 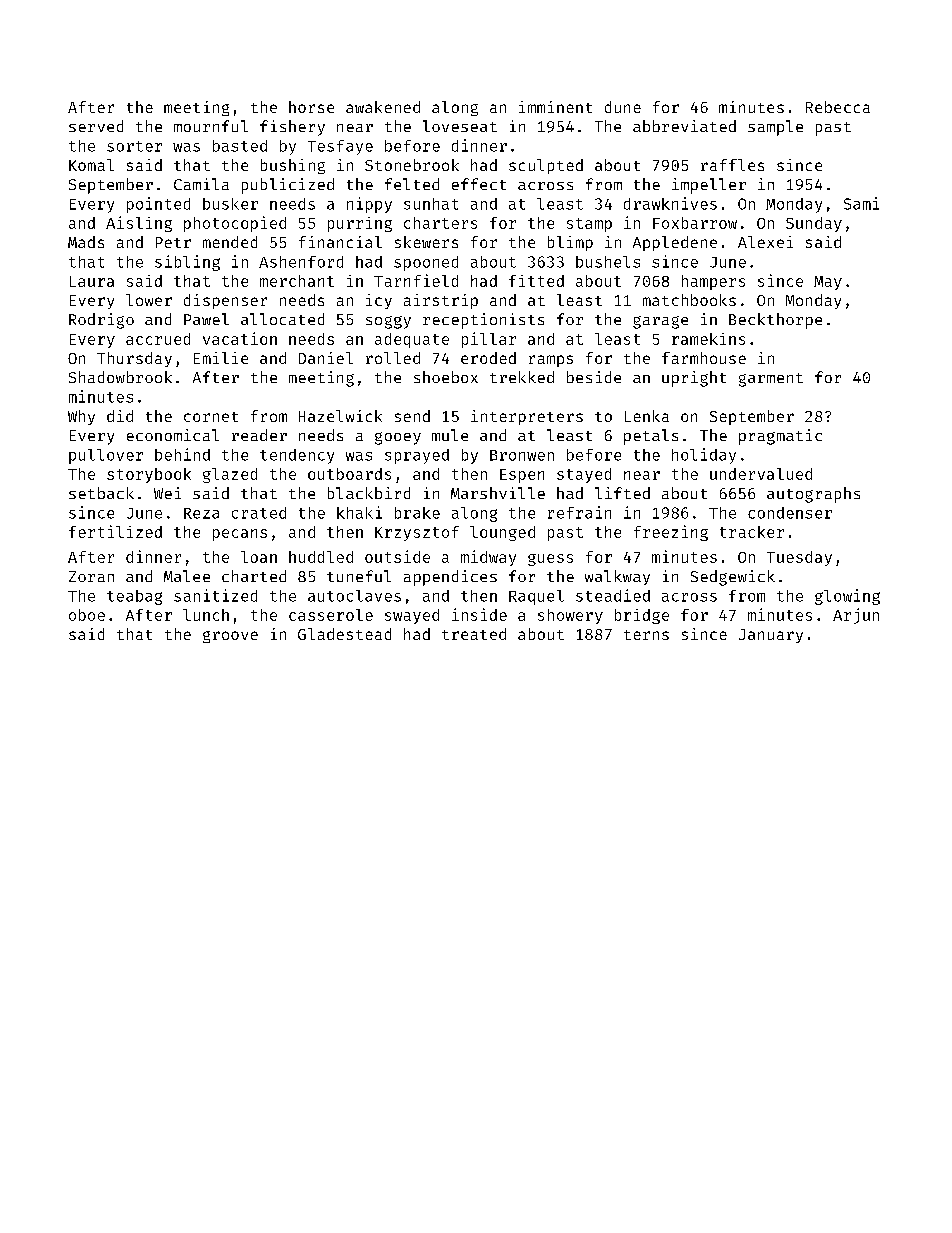 What do you see at coordinates (106, 456) in the image?
I see `pullover` at bounding box center [106, 456].
